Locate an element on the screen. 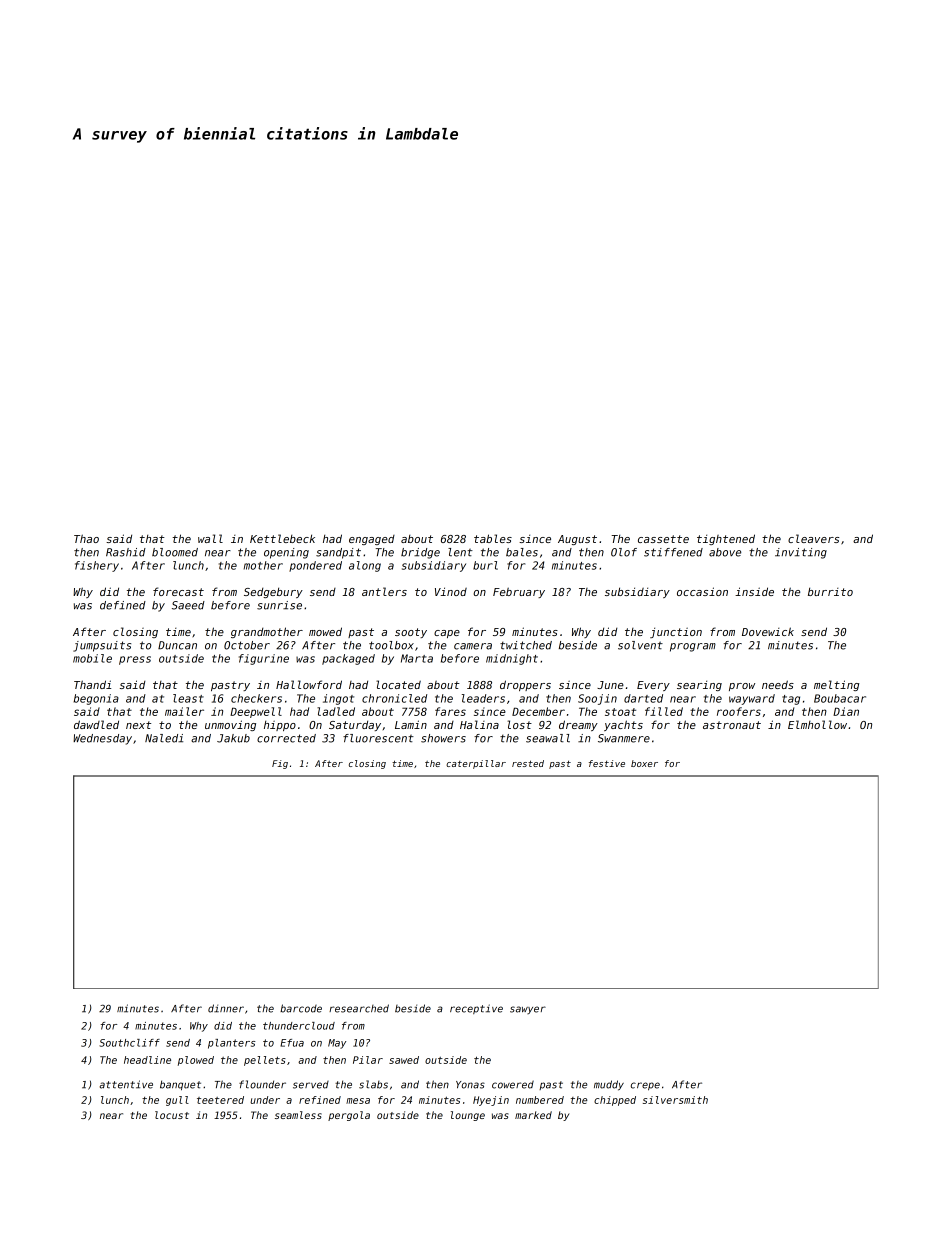 This screenshot has height=1233, width=952. sawyer is located at coordinates (528, 1010).
